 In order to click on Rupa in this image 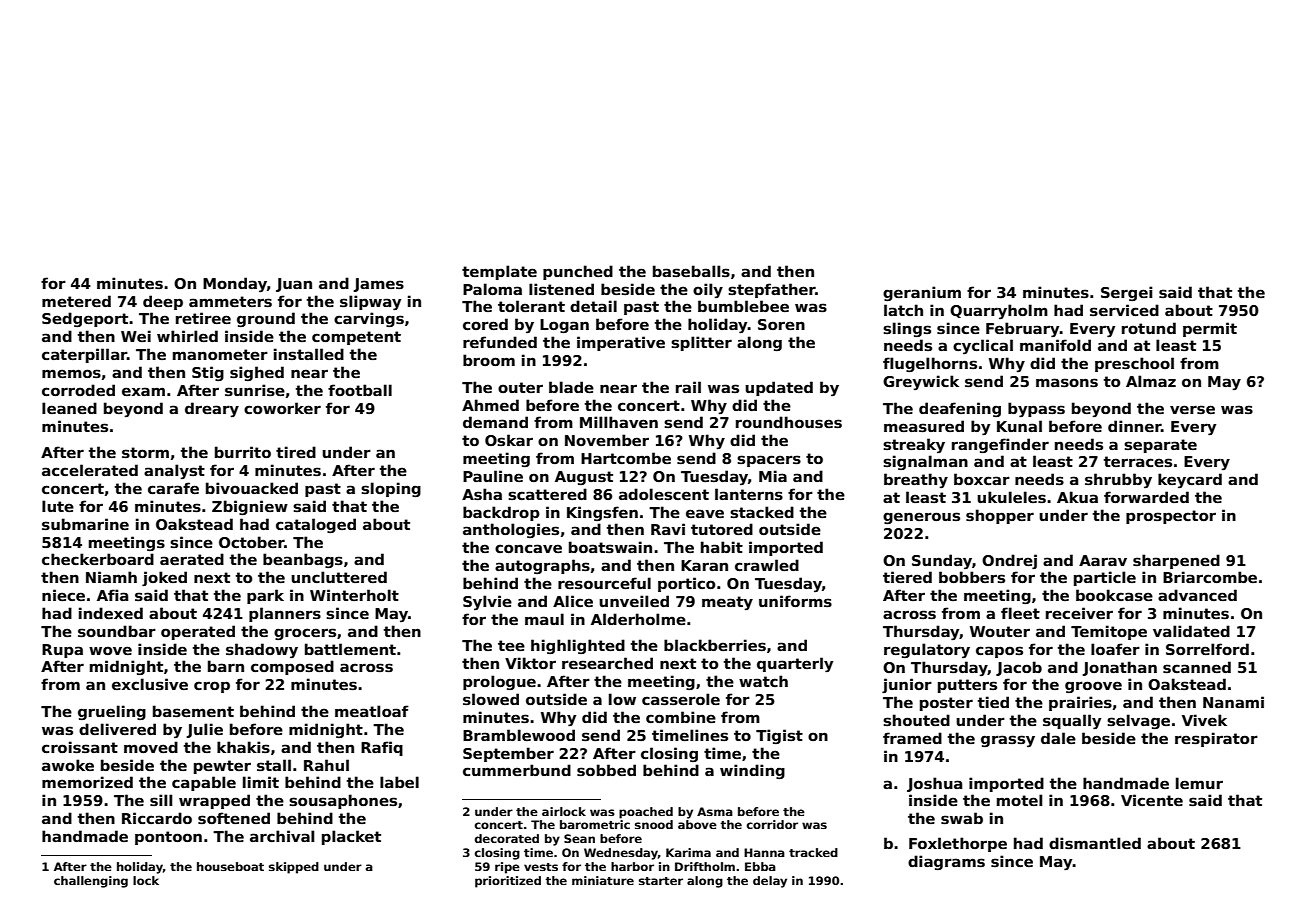, I will do `click(62, 651)`.
